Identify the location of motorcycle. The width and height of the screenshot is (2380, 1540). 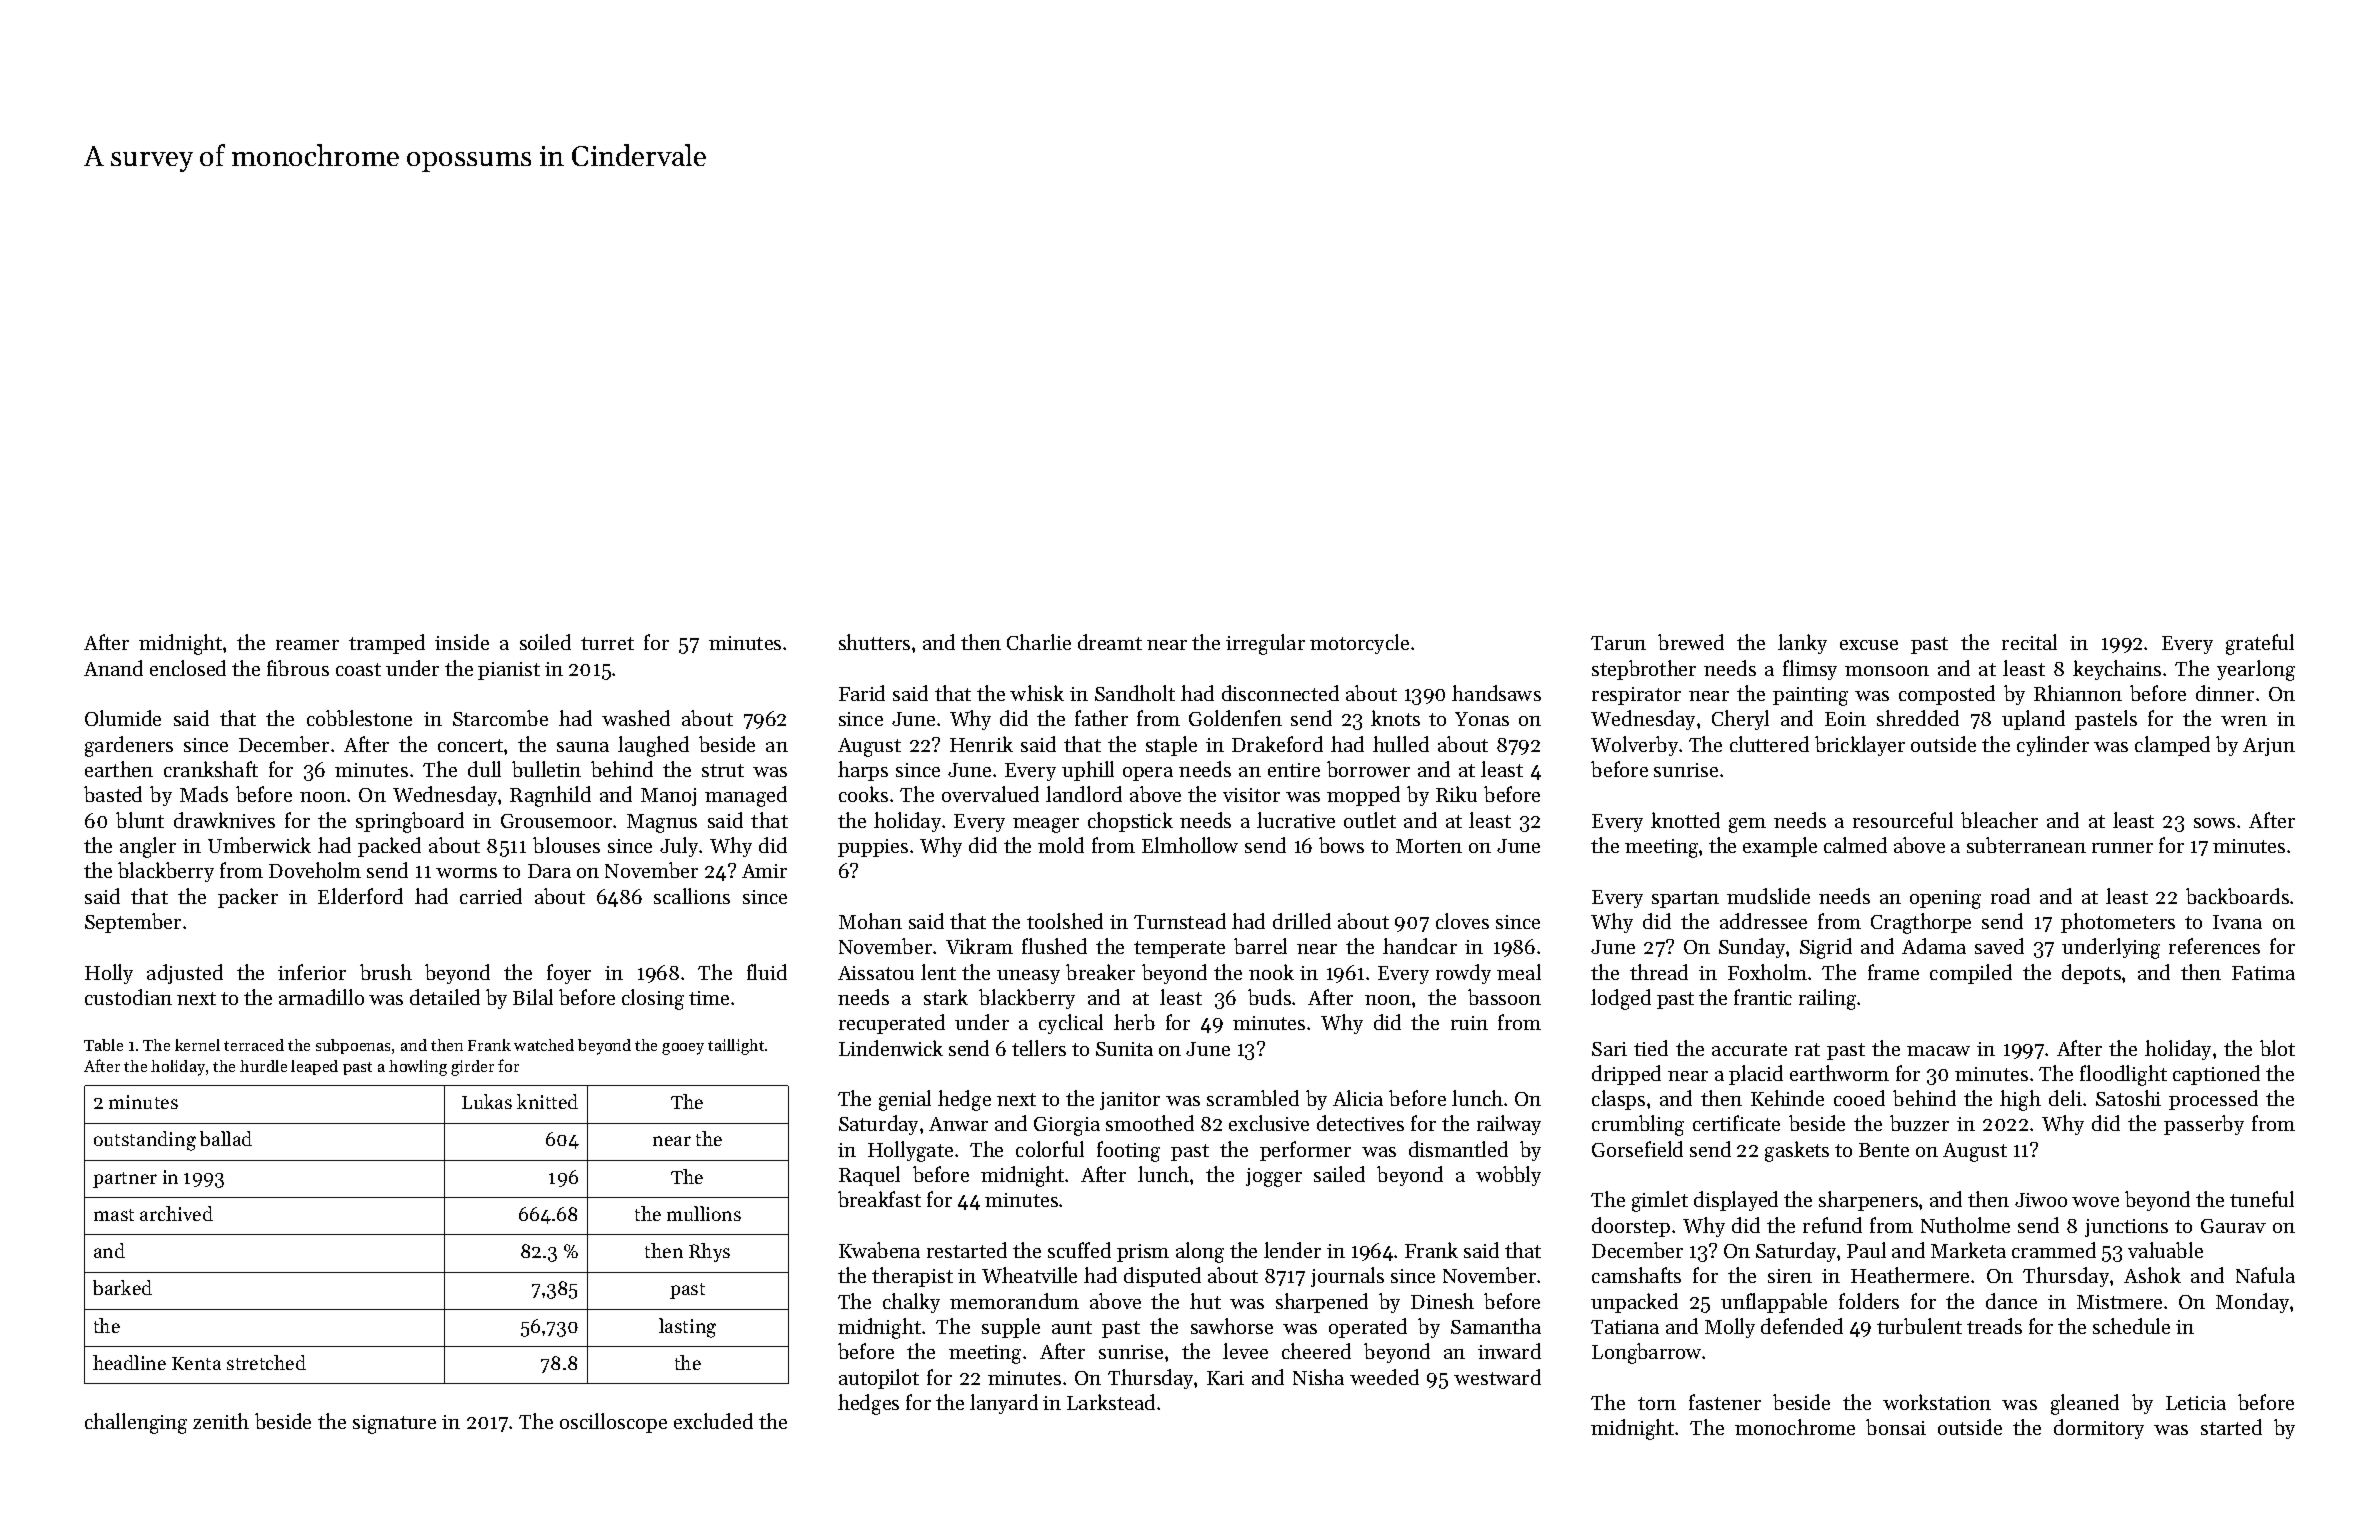
(1359, 644).
